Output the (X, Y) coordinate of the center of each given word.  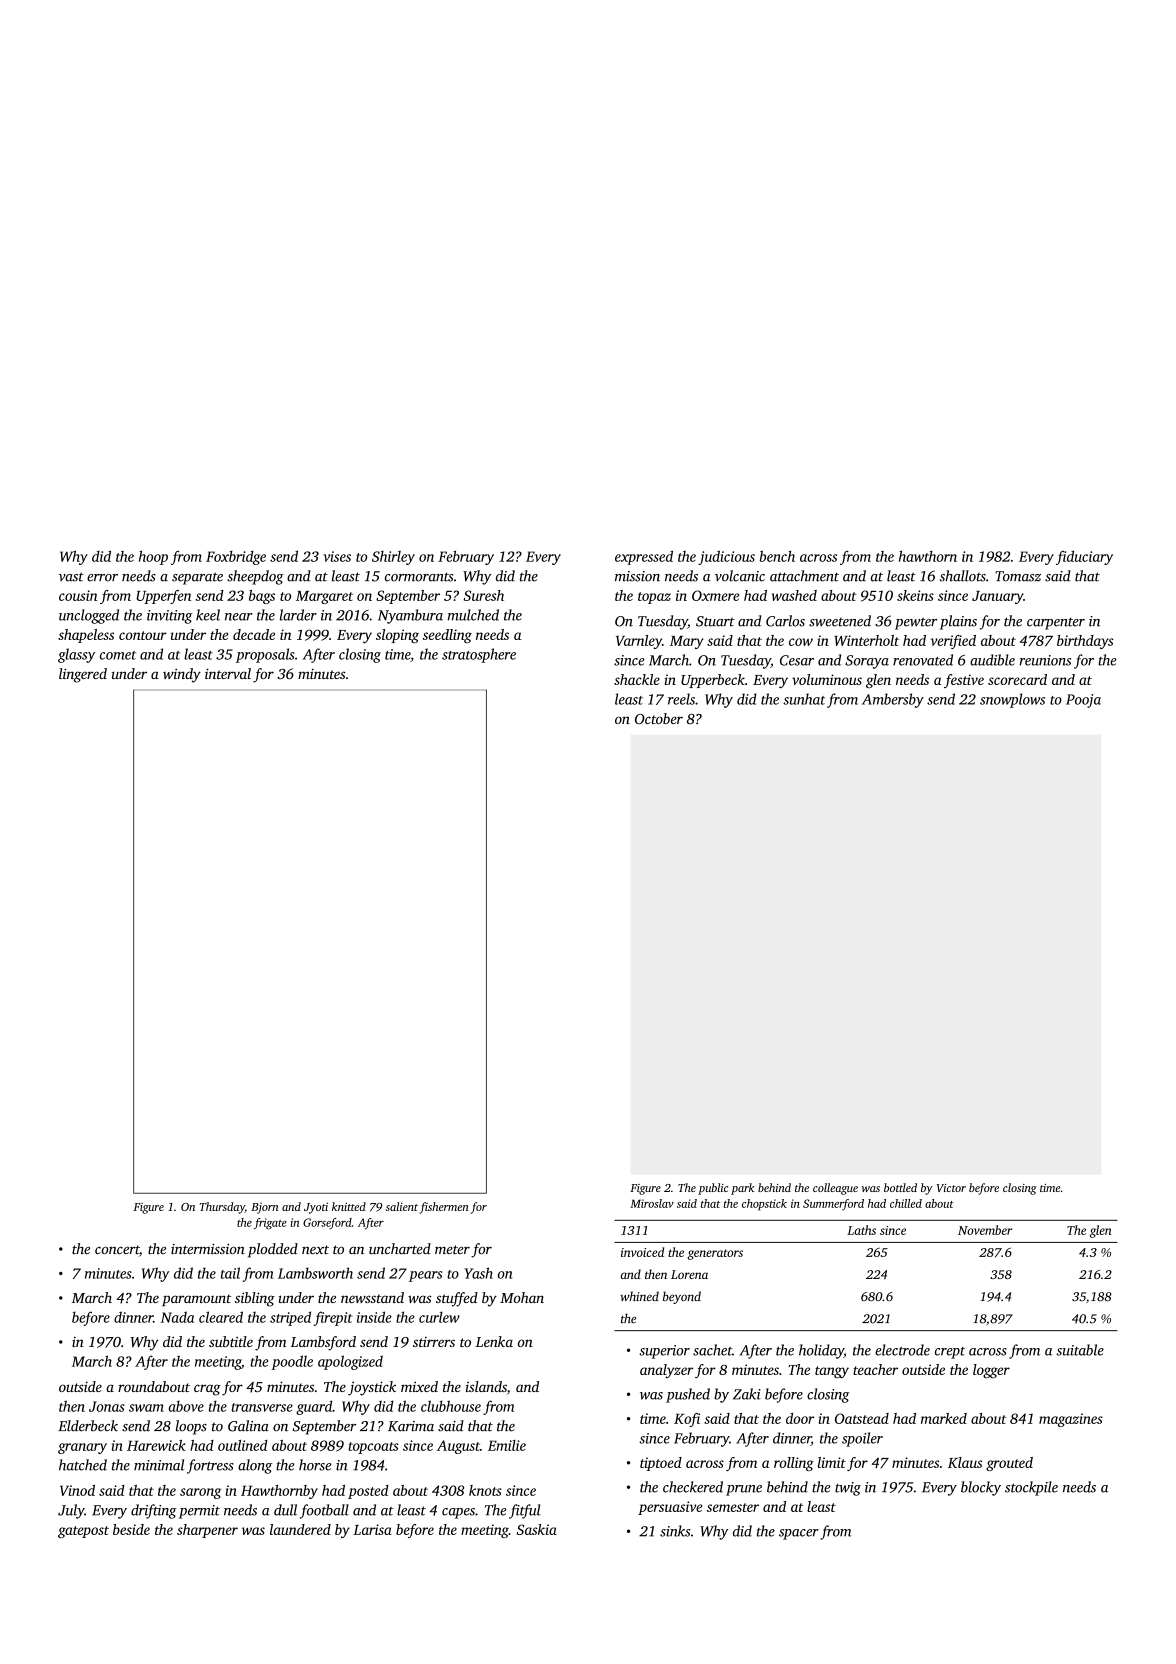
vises (337, 556)
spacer (799, 1534)
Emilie (507, 1445)
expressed (644, 557)
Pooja (1083, 701)
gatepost (83, 1532)
